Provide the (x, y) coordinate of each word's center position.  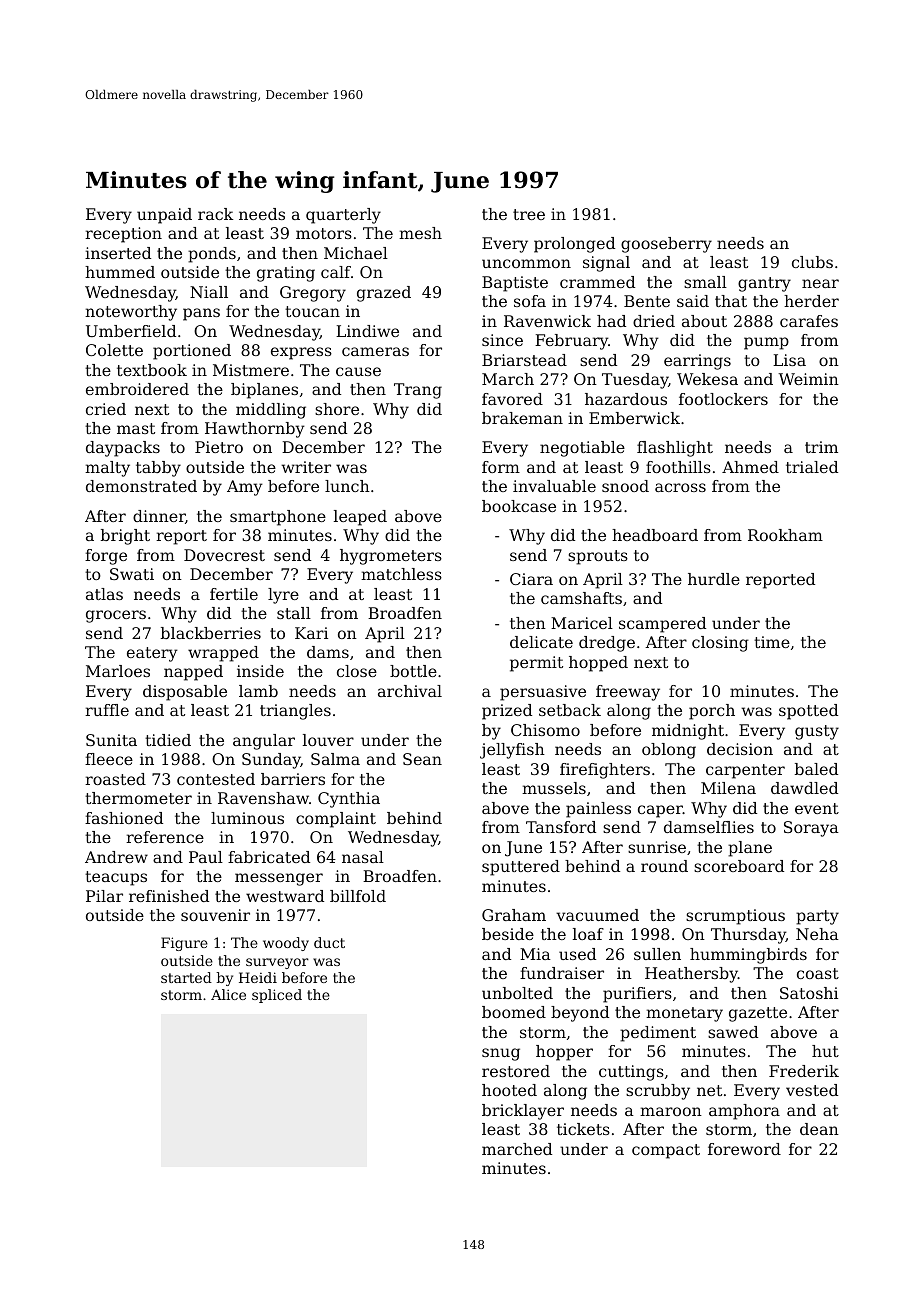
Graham (514, 915)
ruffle (107, 710)
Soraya (811, 829)
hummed (120, 272)
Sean (422, 759)
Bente (647, 301)
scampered (662, 625)
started (186, 977)
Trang (418, 391)
